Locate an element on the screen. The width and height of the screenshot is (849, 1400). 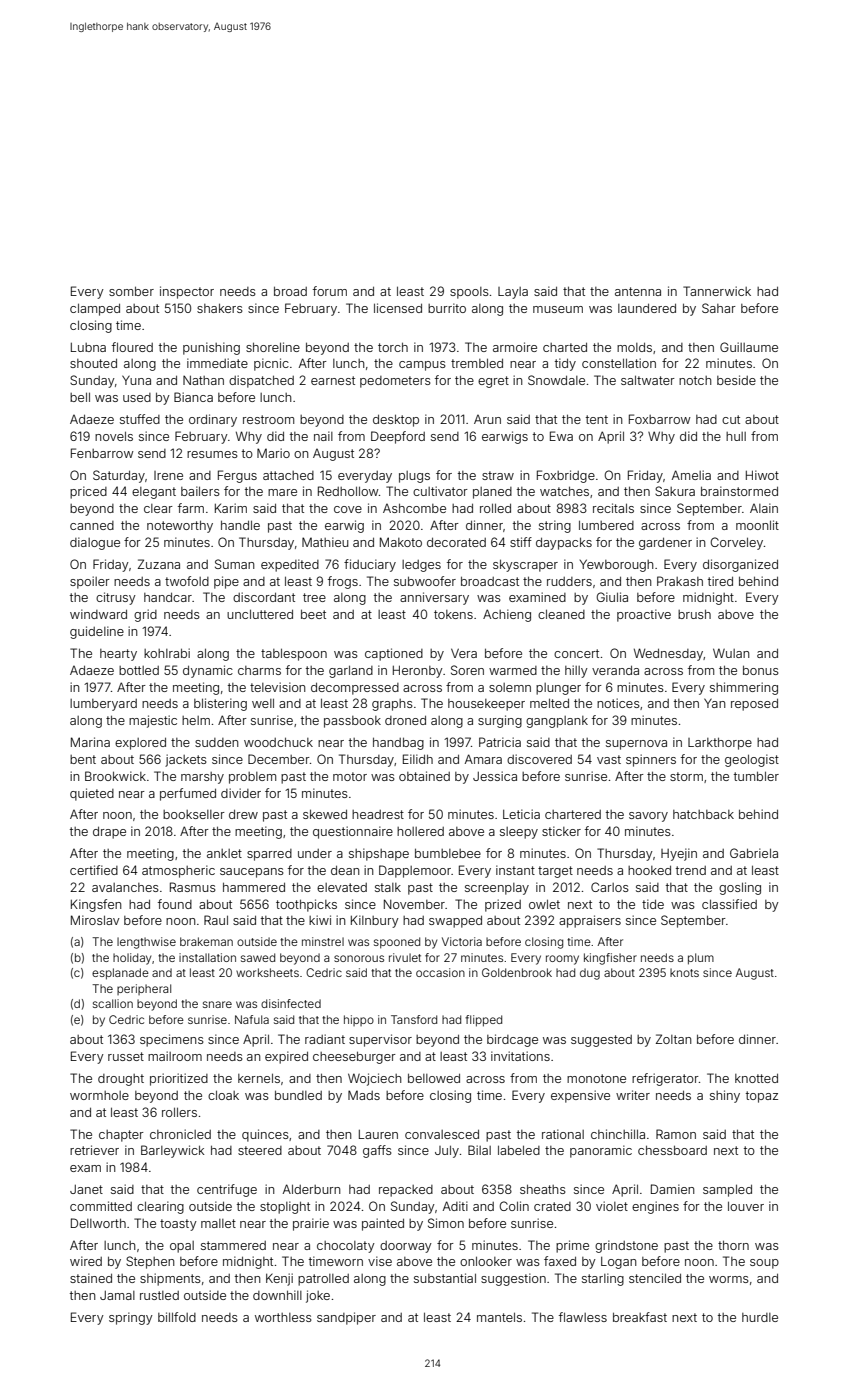
somber is located at coordinates (131, 291).
